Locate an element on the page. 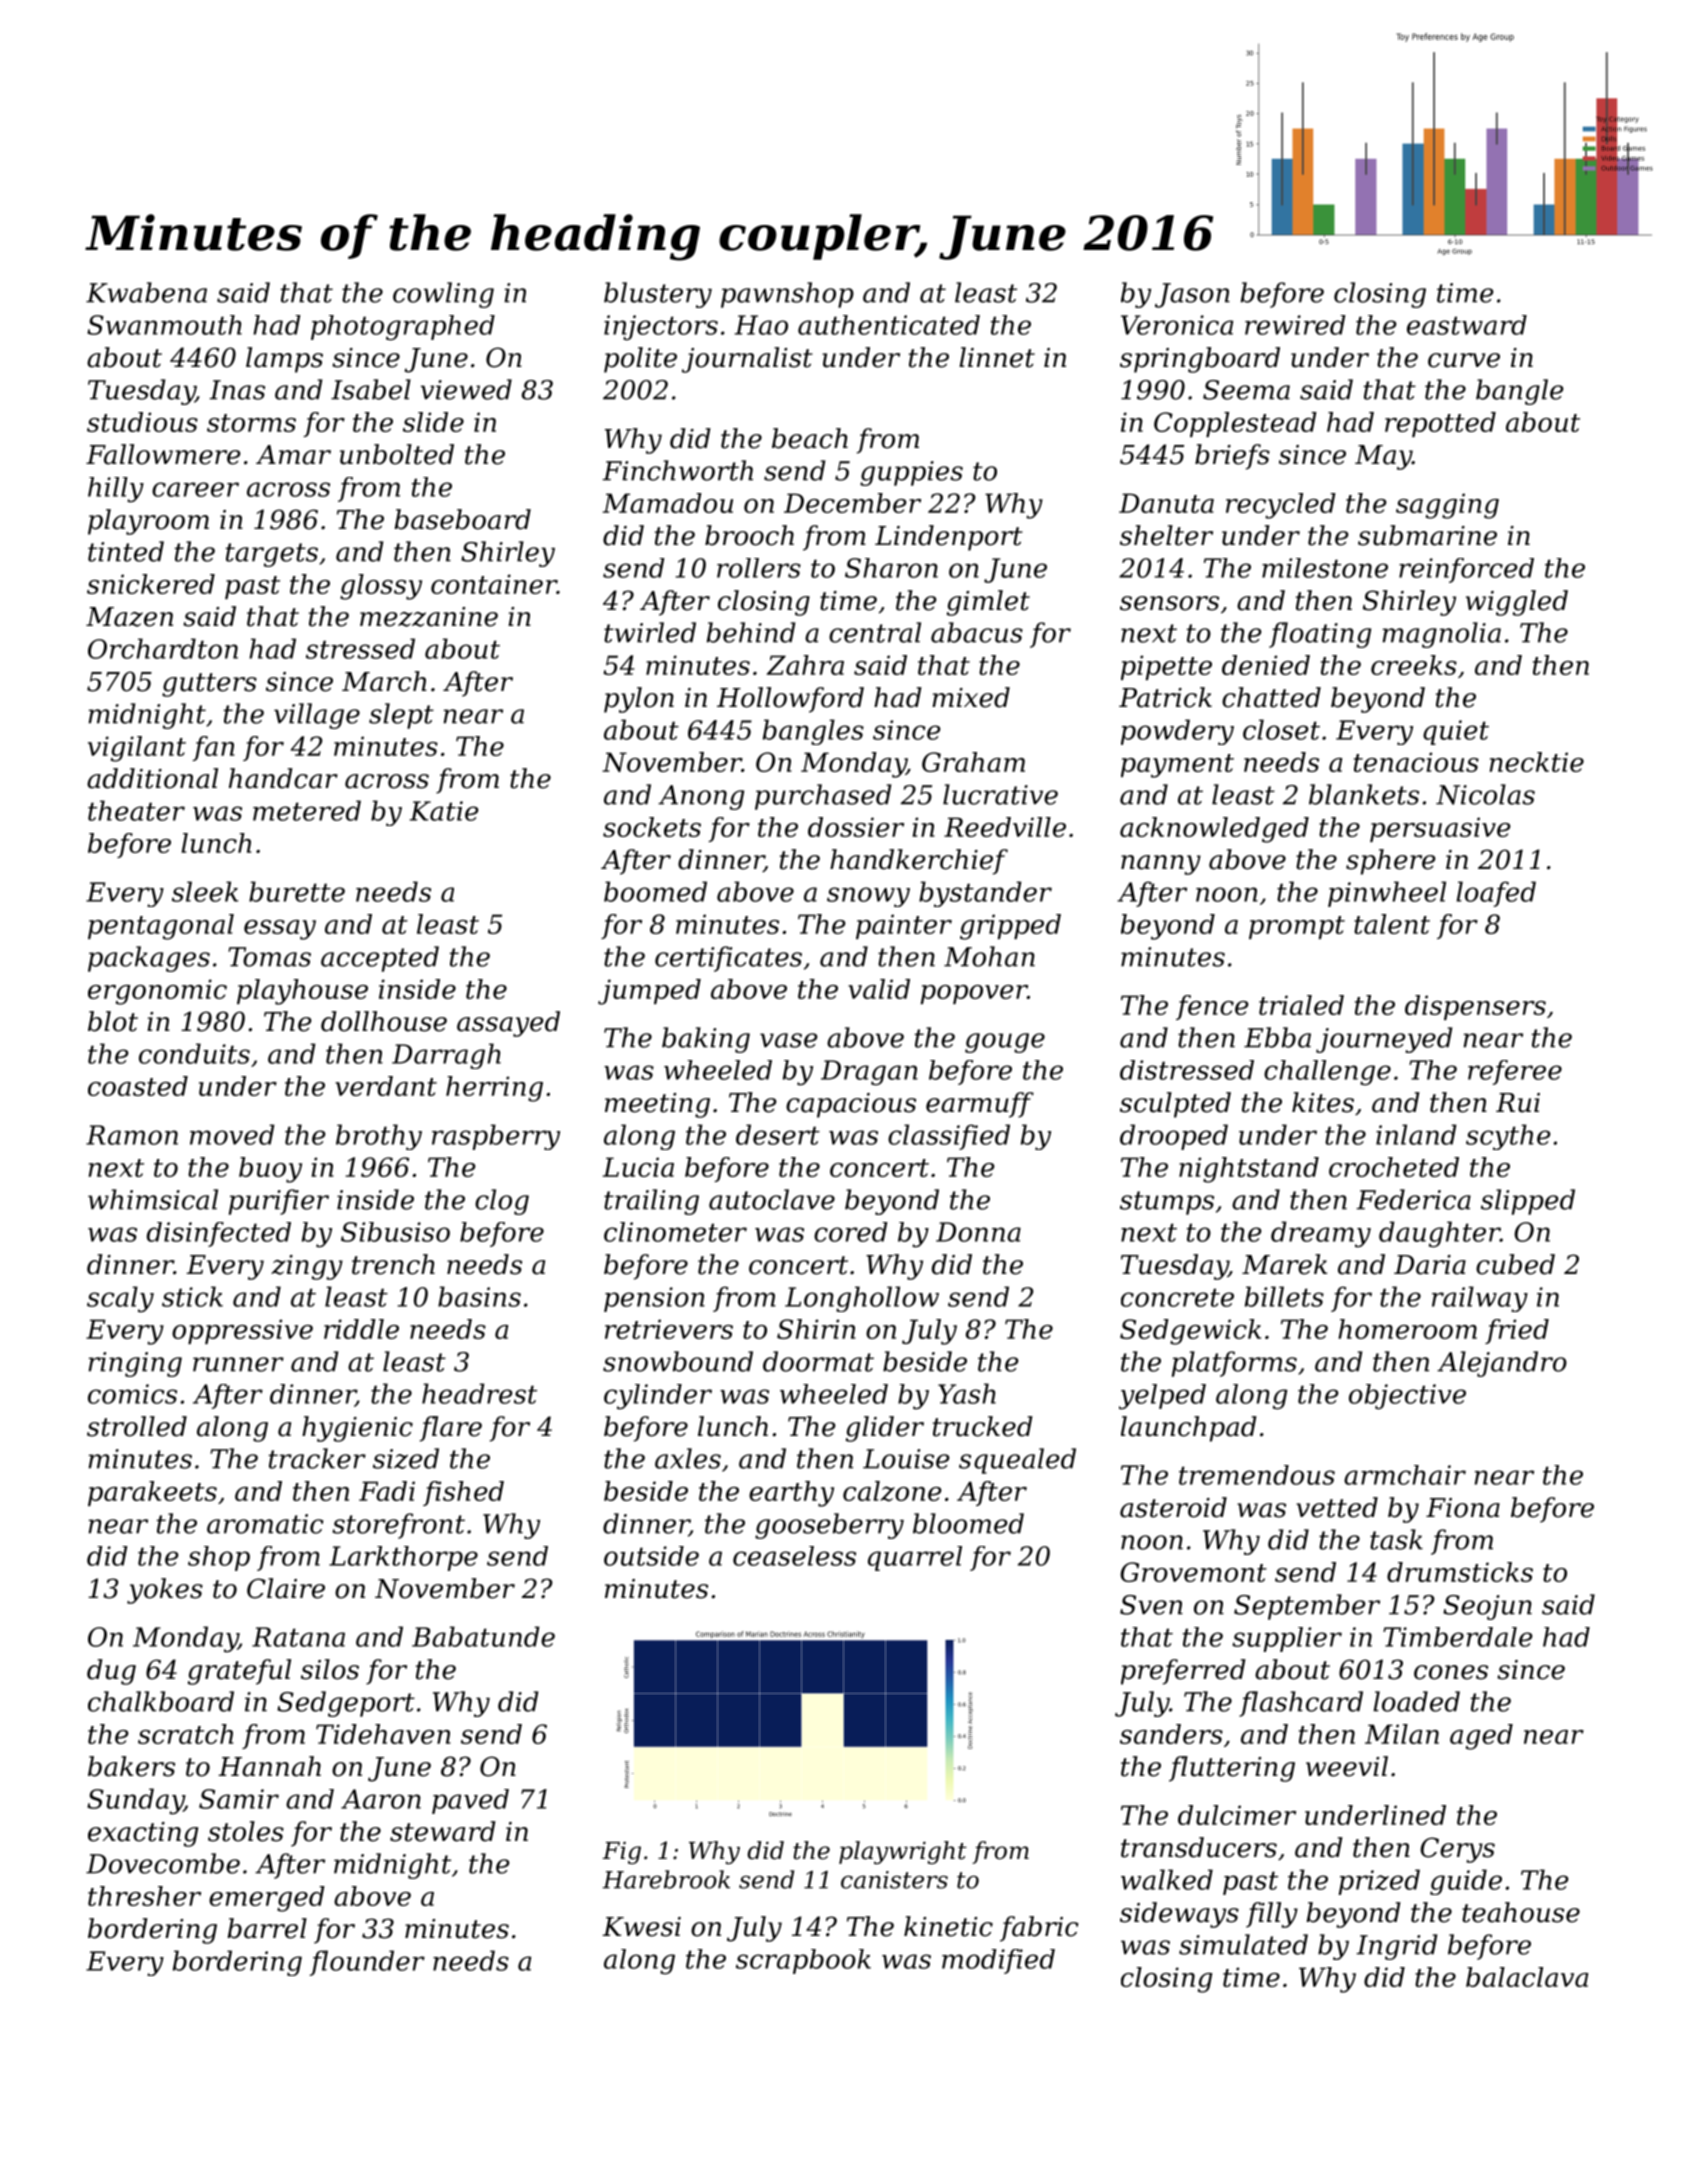 The width and height of the page is (1683, 2178). quarrel is located at coordinates (915, 1558).
